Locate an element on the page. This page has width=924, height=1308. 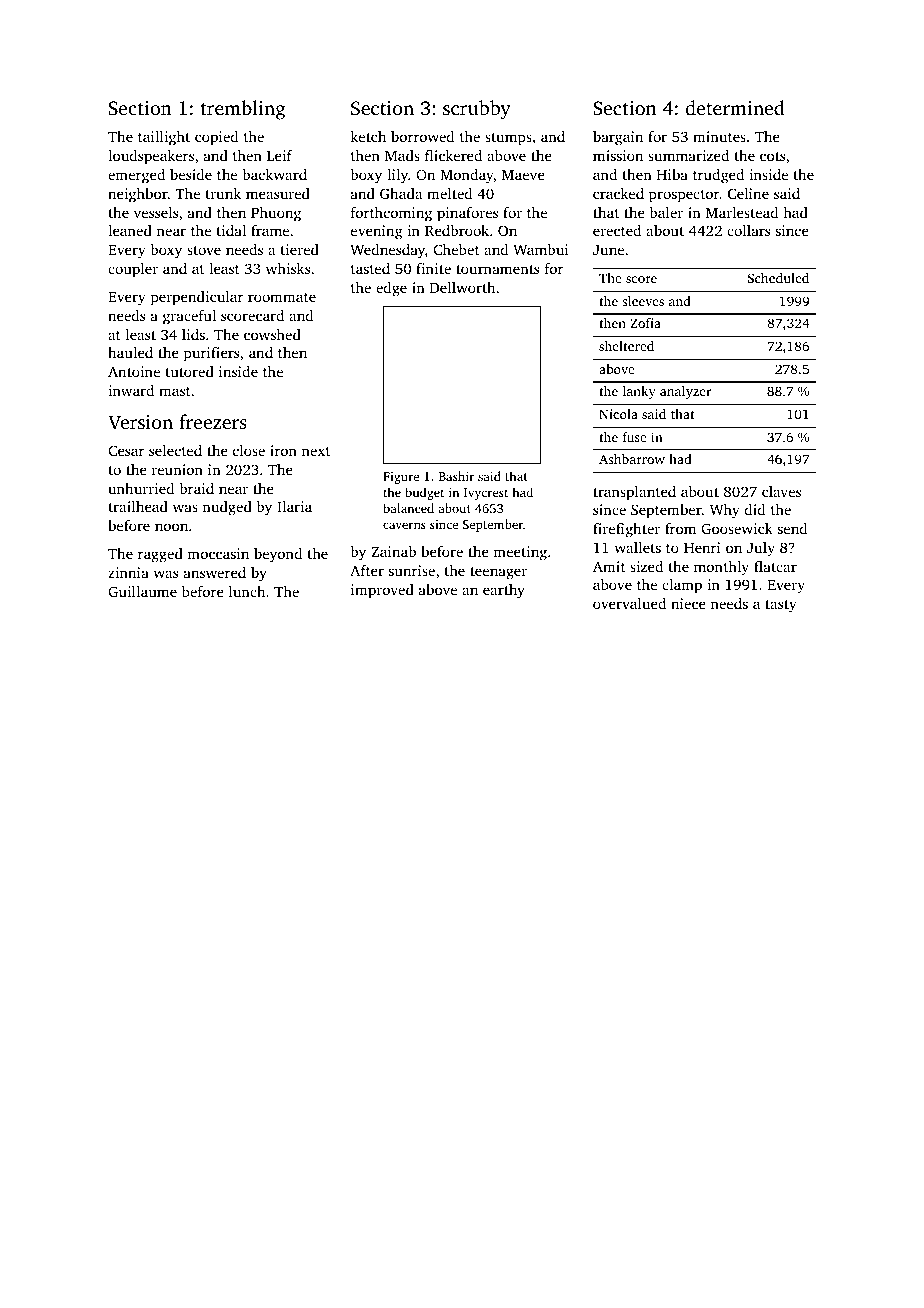
Ilaria is located at coordinates (294, 506).
